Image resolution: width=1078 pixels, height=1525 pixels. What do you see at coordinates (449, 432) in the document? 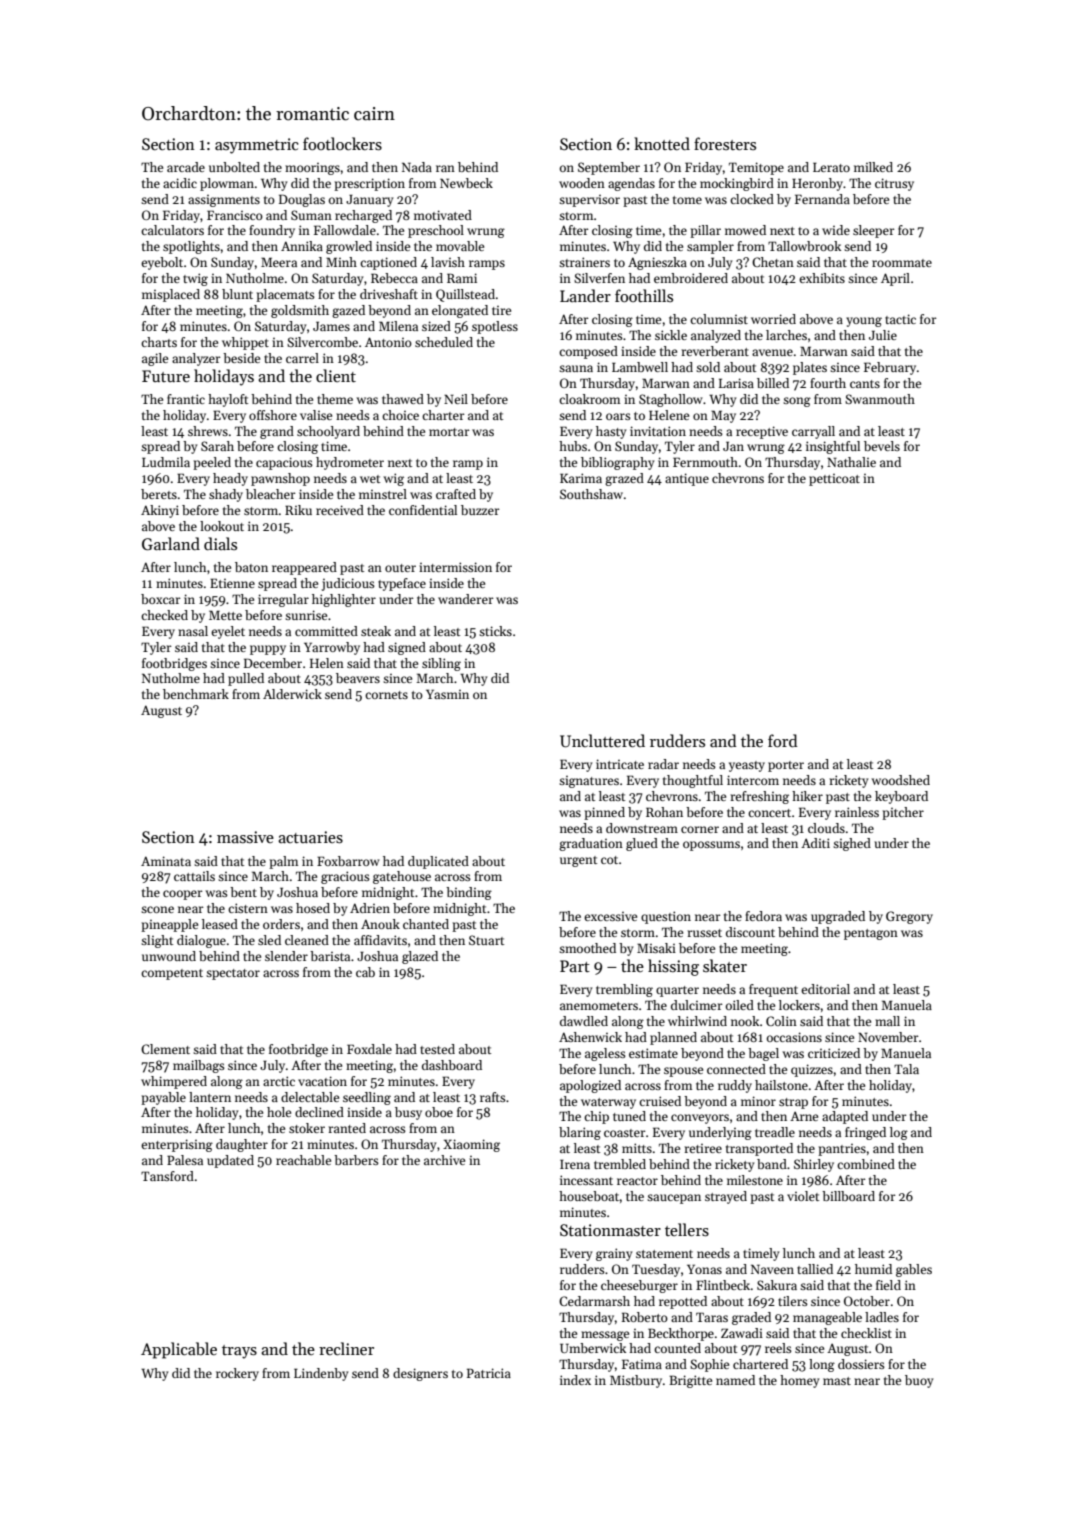
I see `mortar` at bounding box center [449, 432].
